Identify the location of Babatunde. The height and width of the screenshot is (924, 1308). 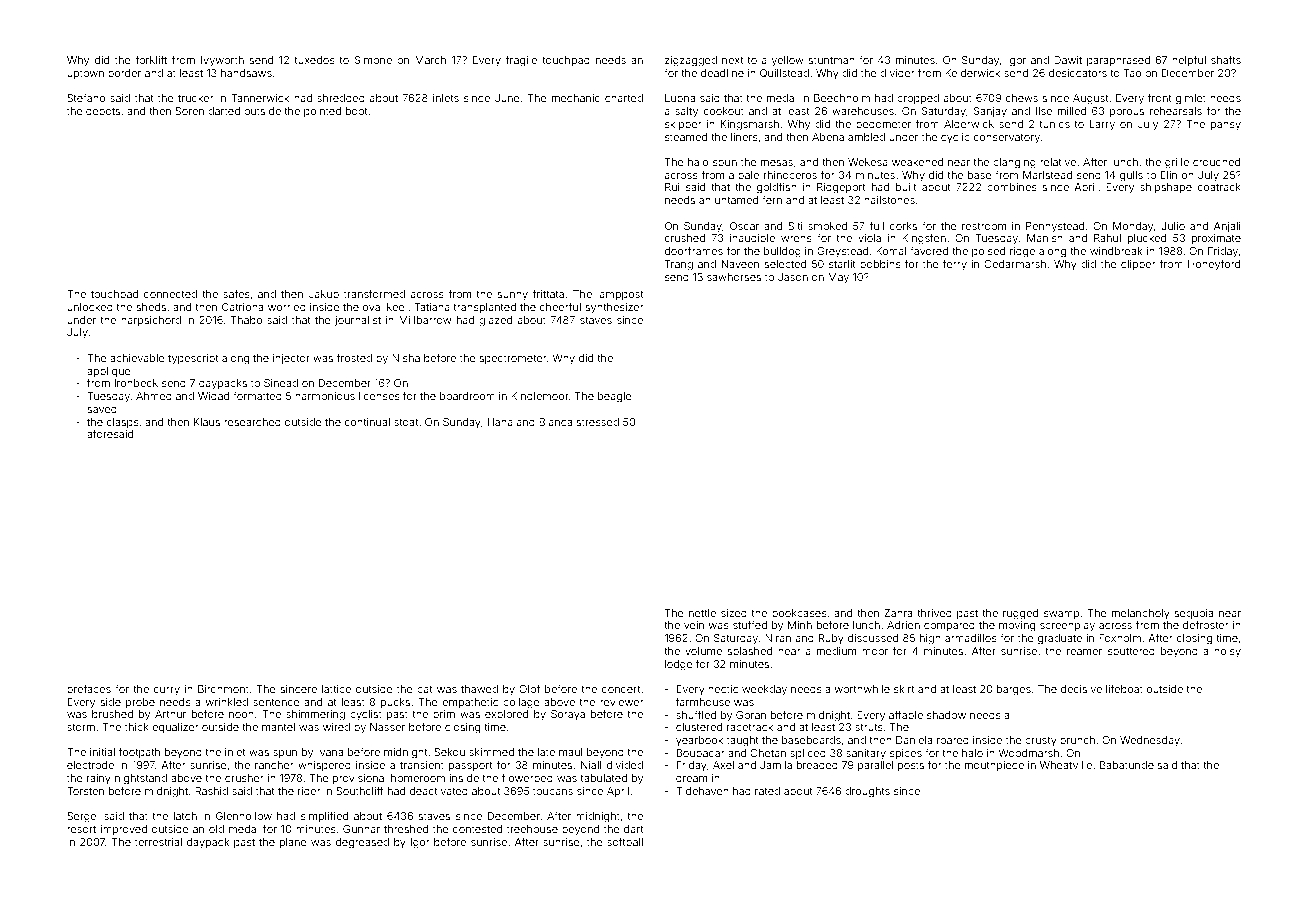
(1127, 765).
